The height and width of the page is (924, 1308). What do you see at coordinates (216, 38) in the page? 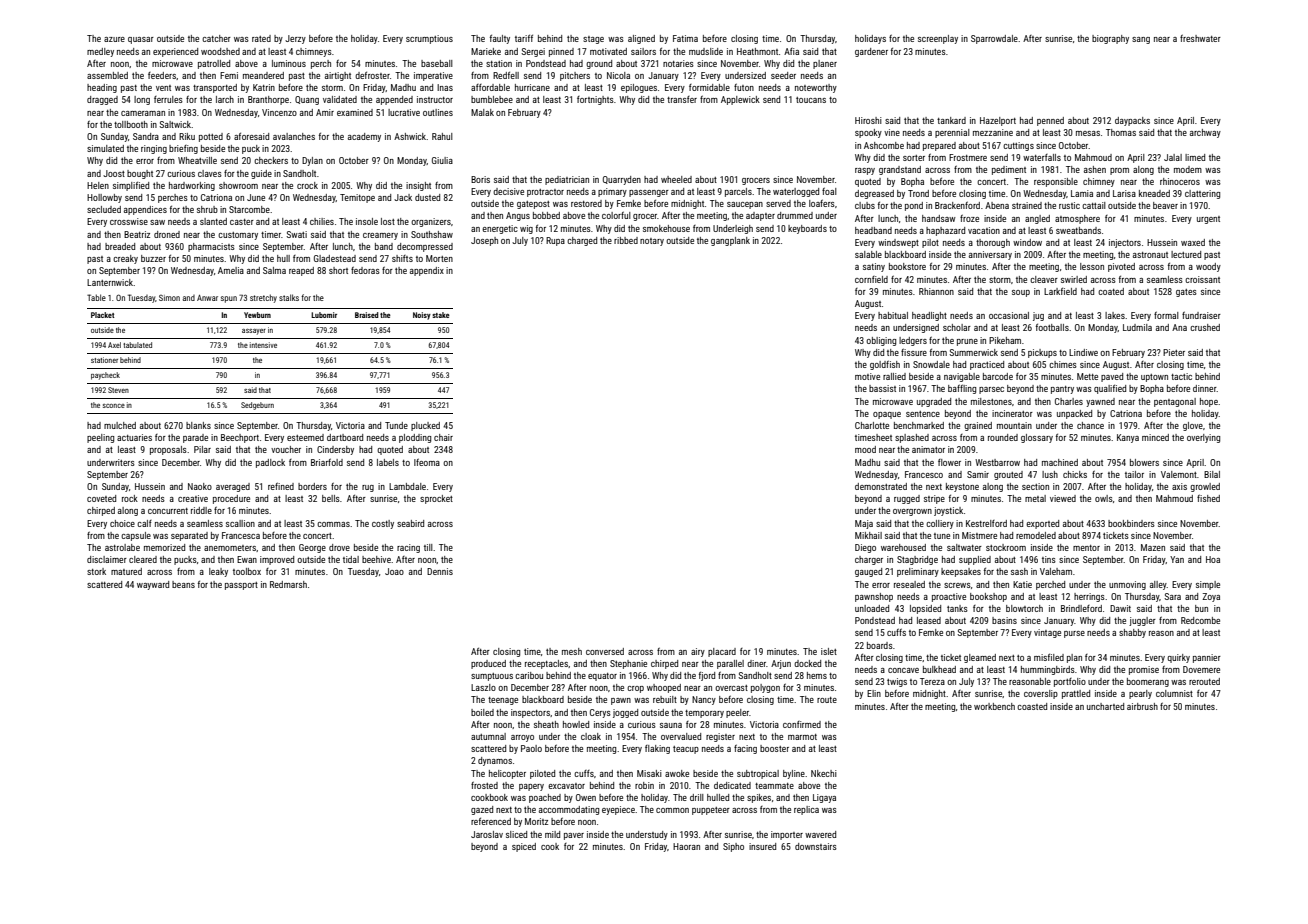
I see `catcher` at bounding box center [216, 38].
